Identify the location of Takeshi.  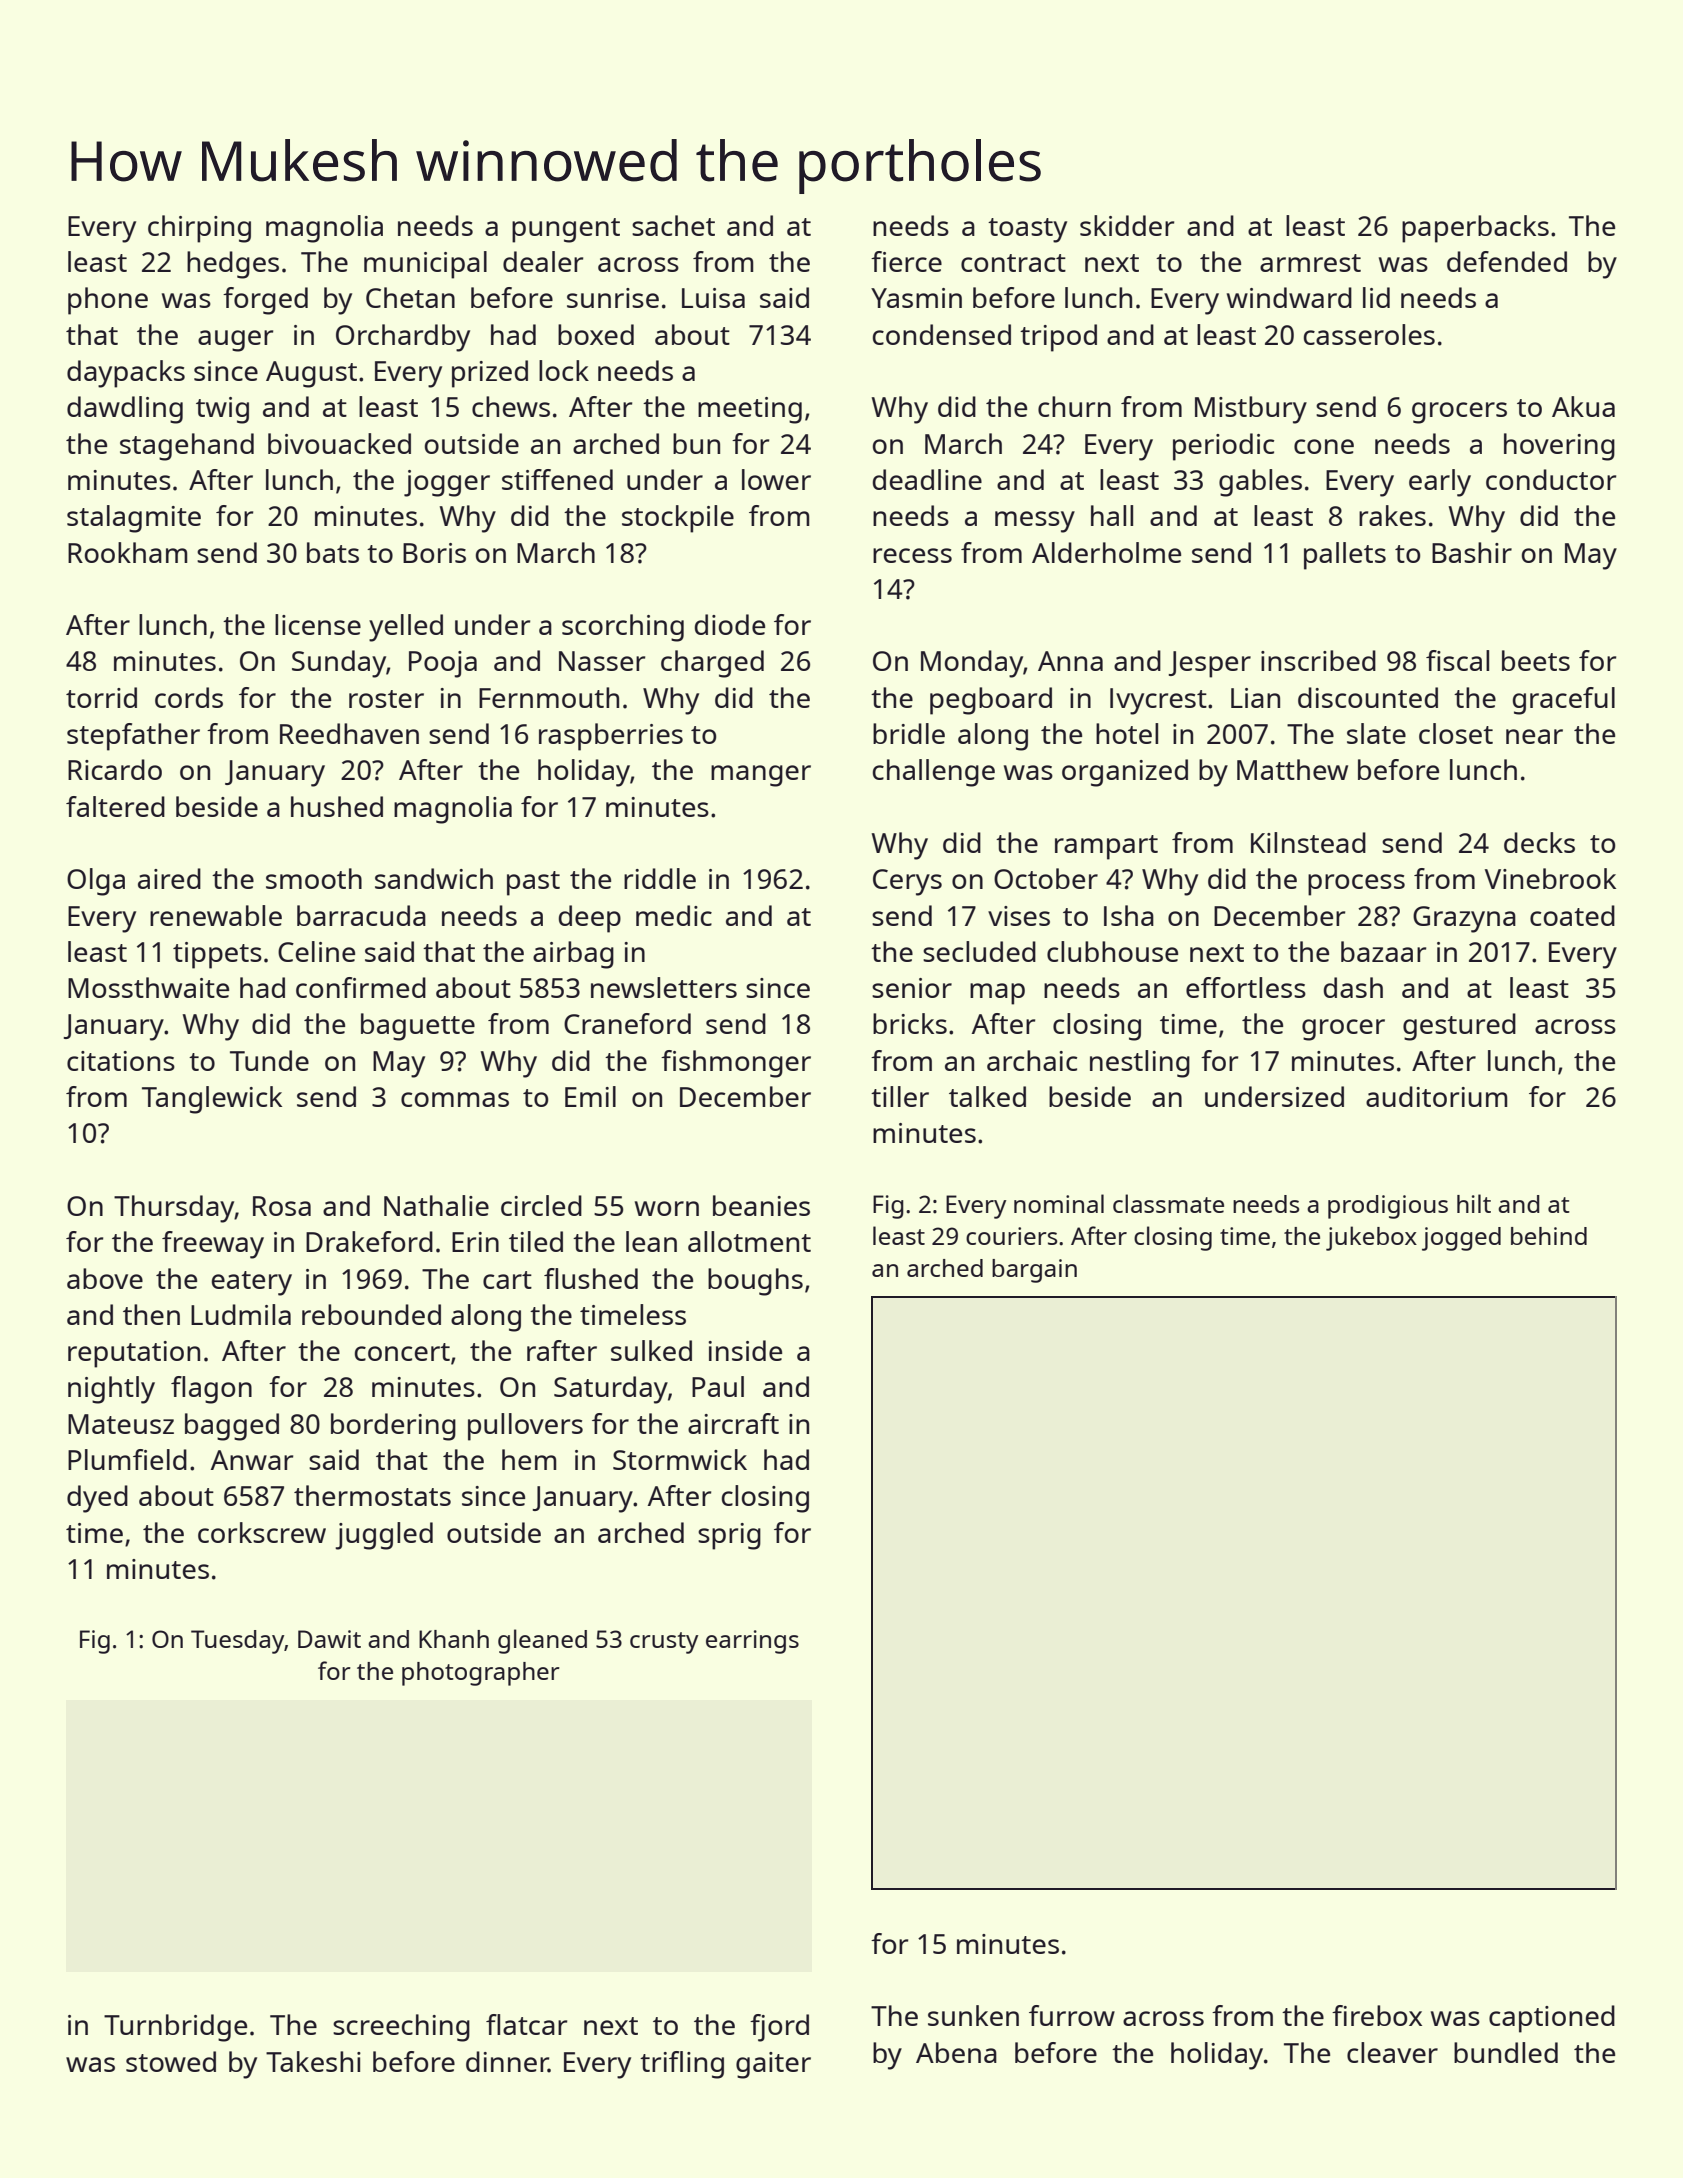
(313, 2061).
